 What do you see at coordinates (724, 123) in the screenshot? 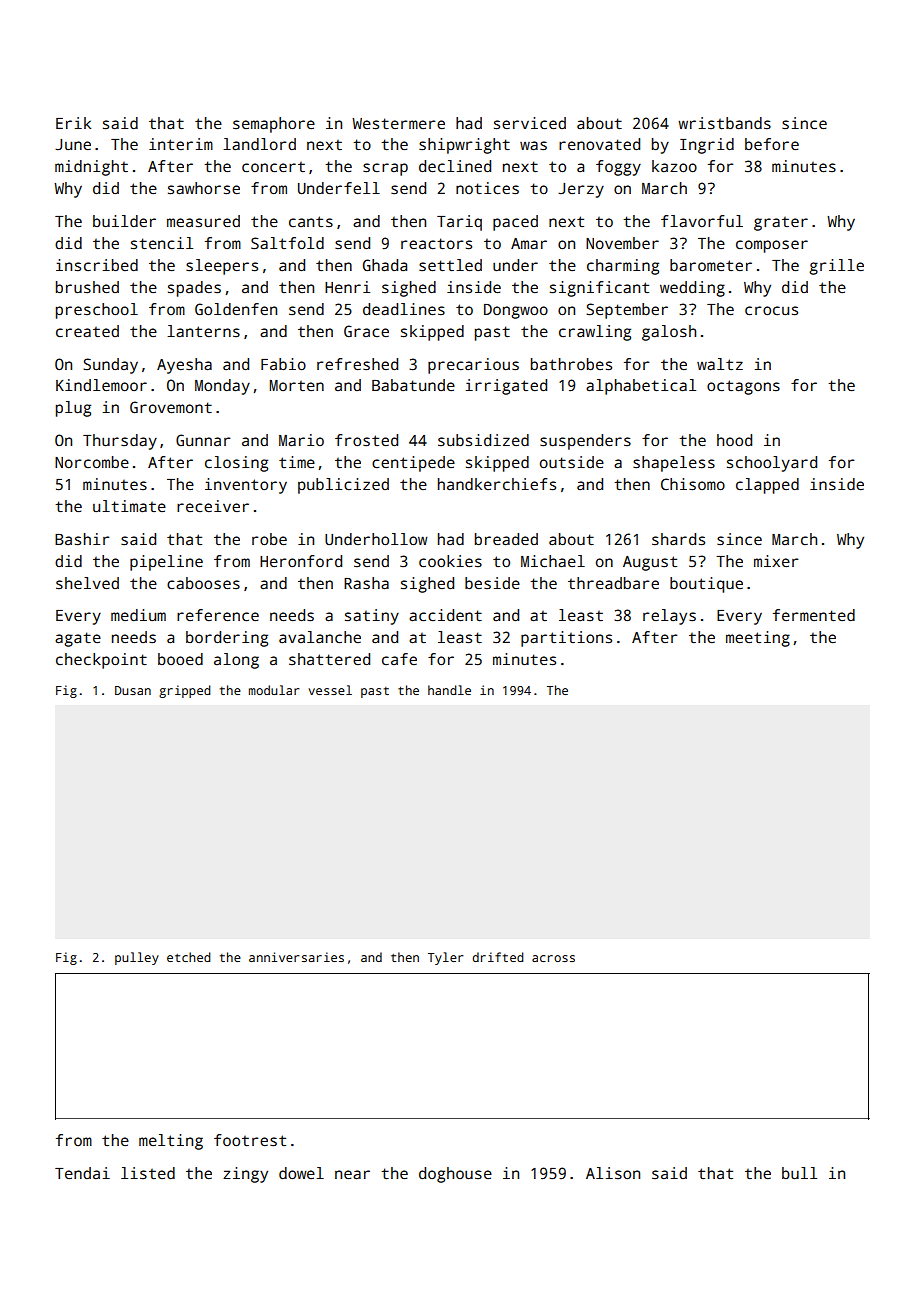
I see `wristbands` at bounding box center [724, 123].
